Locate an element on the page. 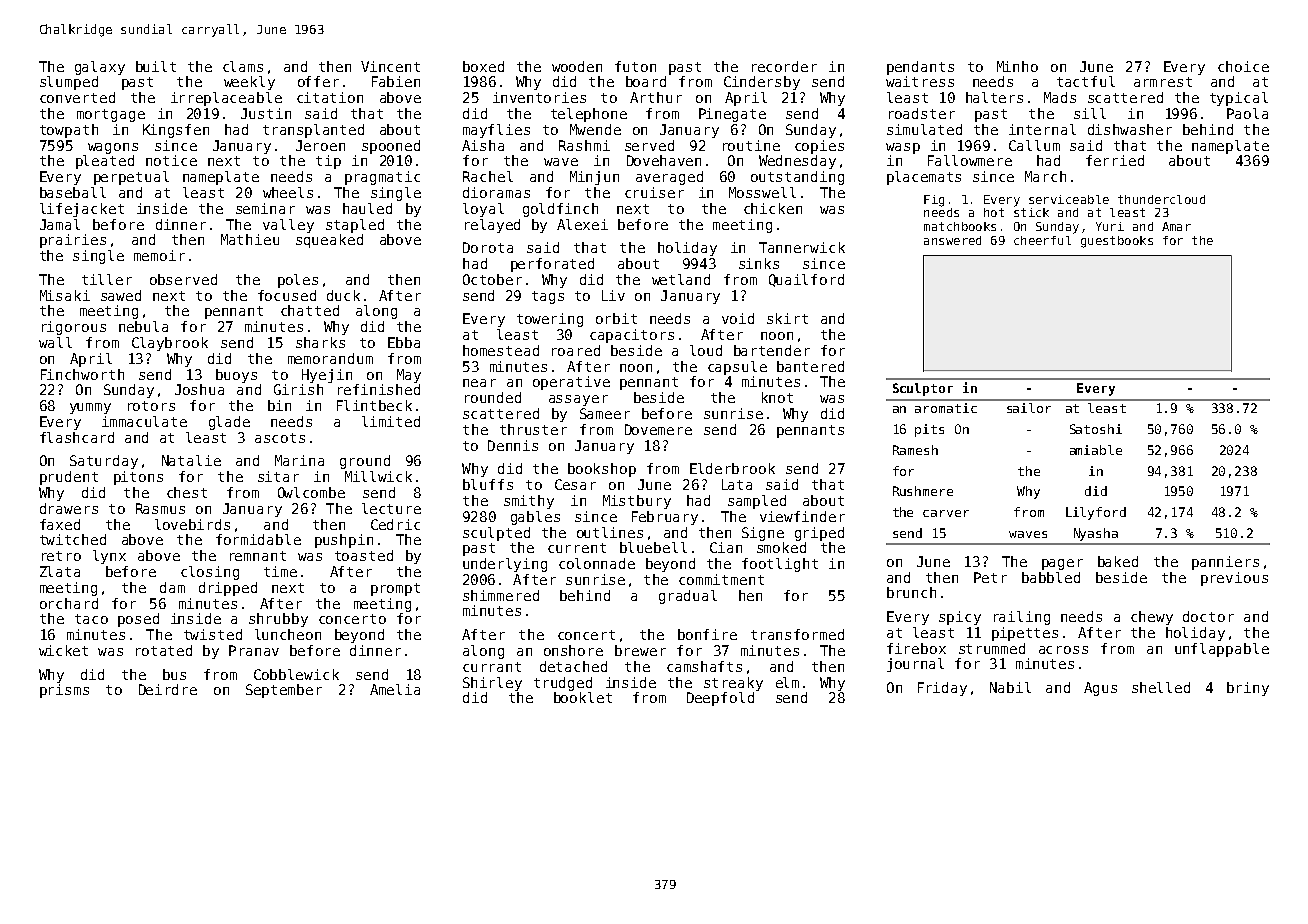 The width and height of the document is (1308, 924). bantered is located at coordinates (810, 366).
